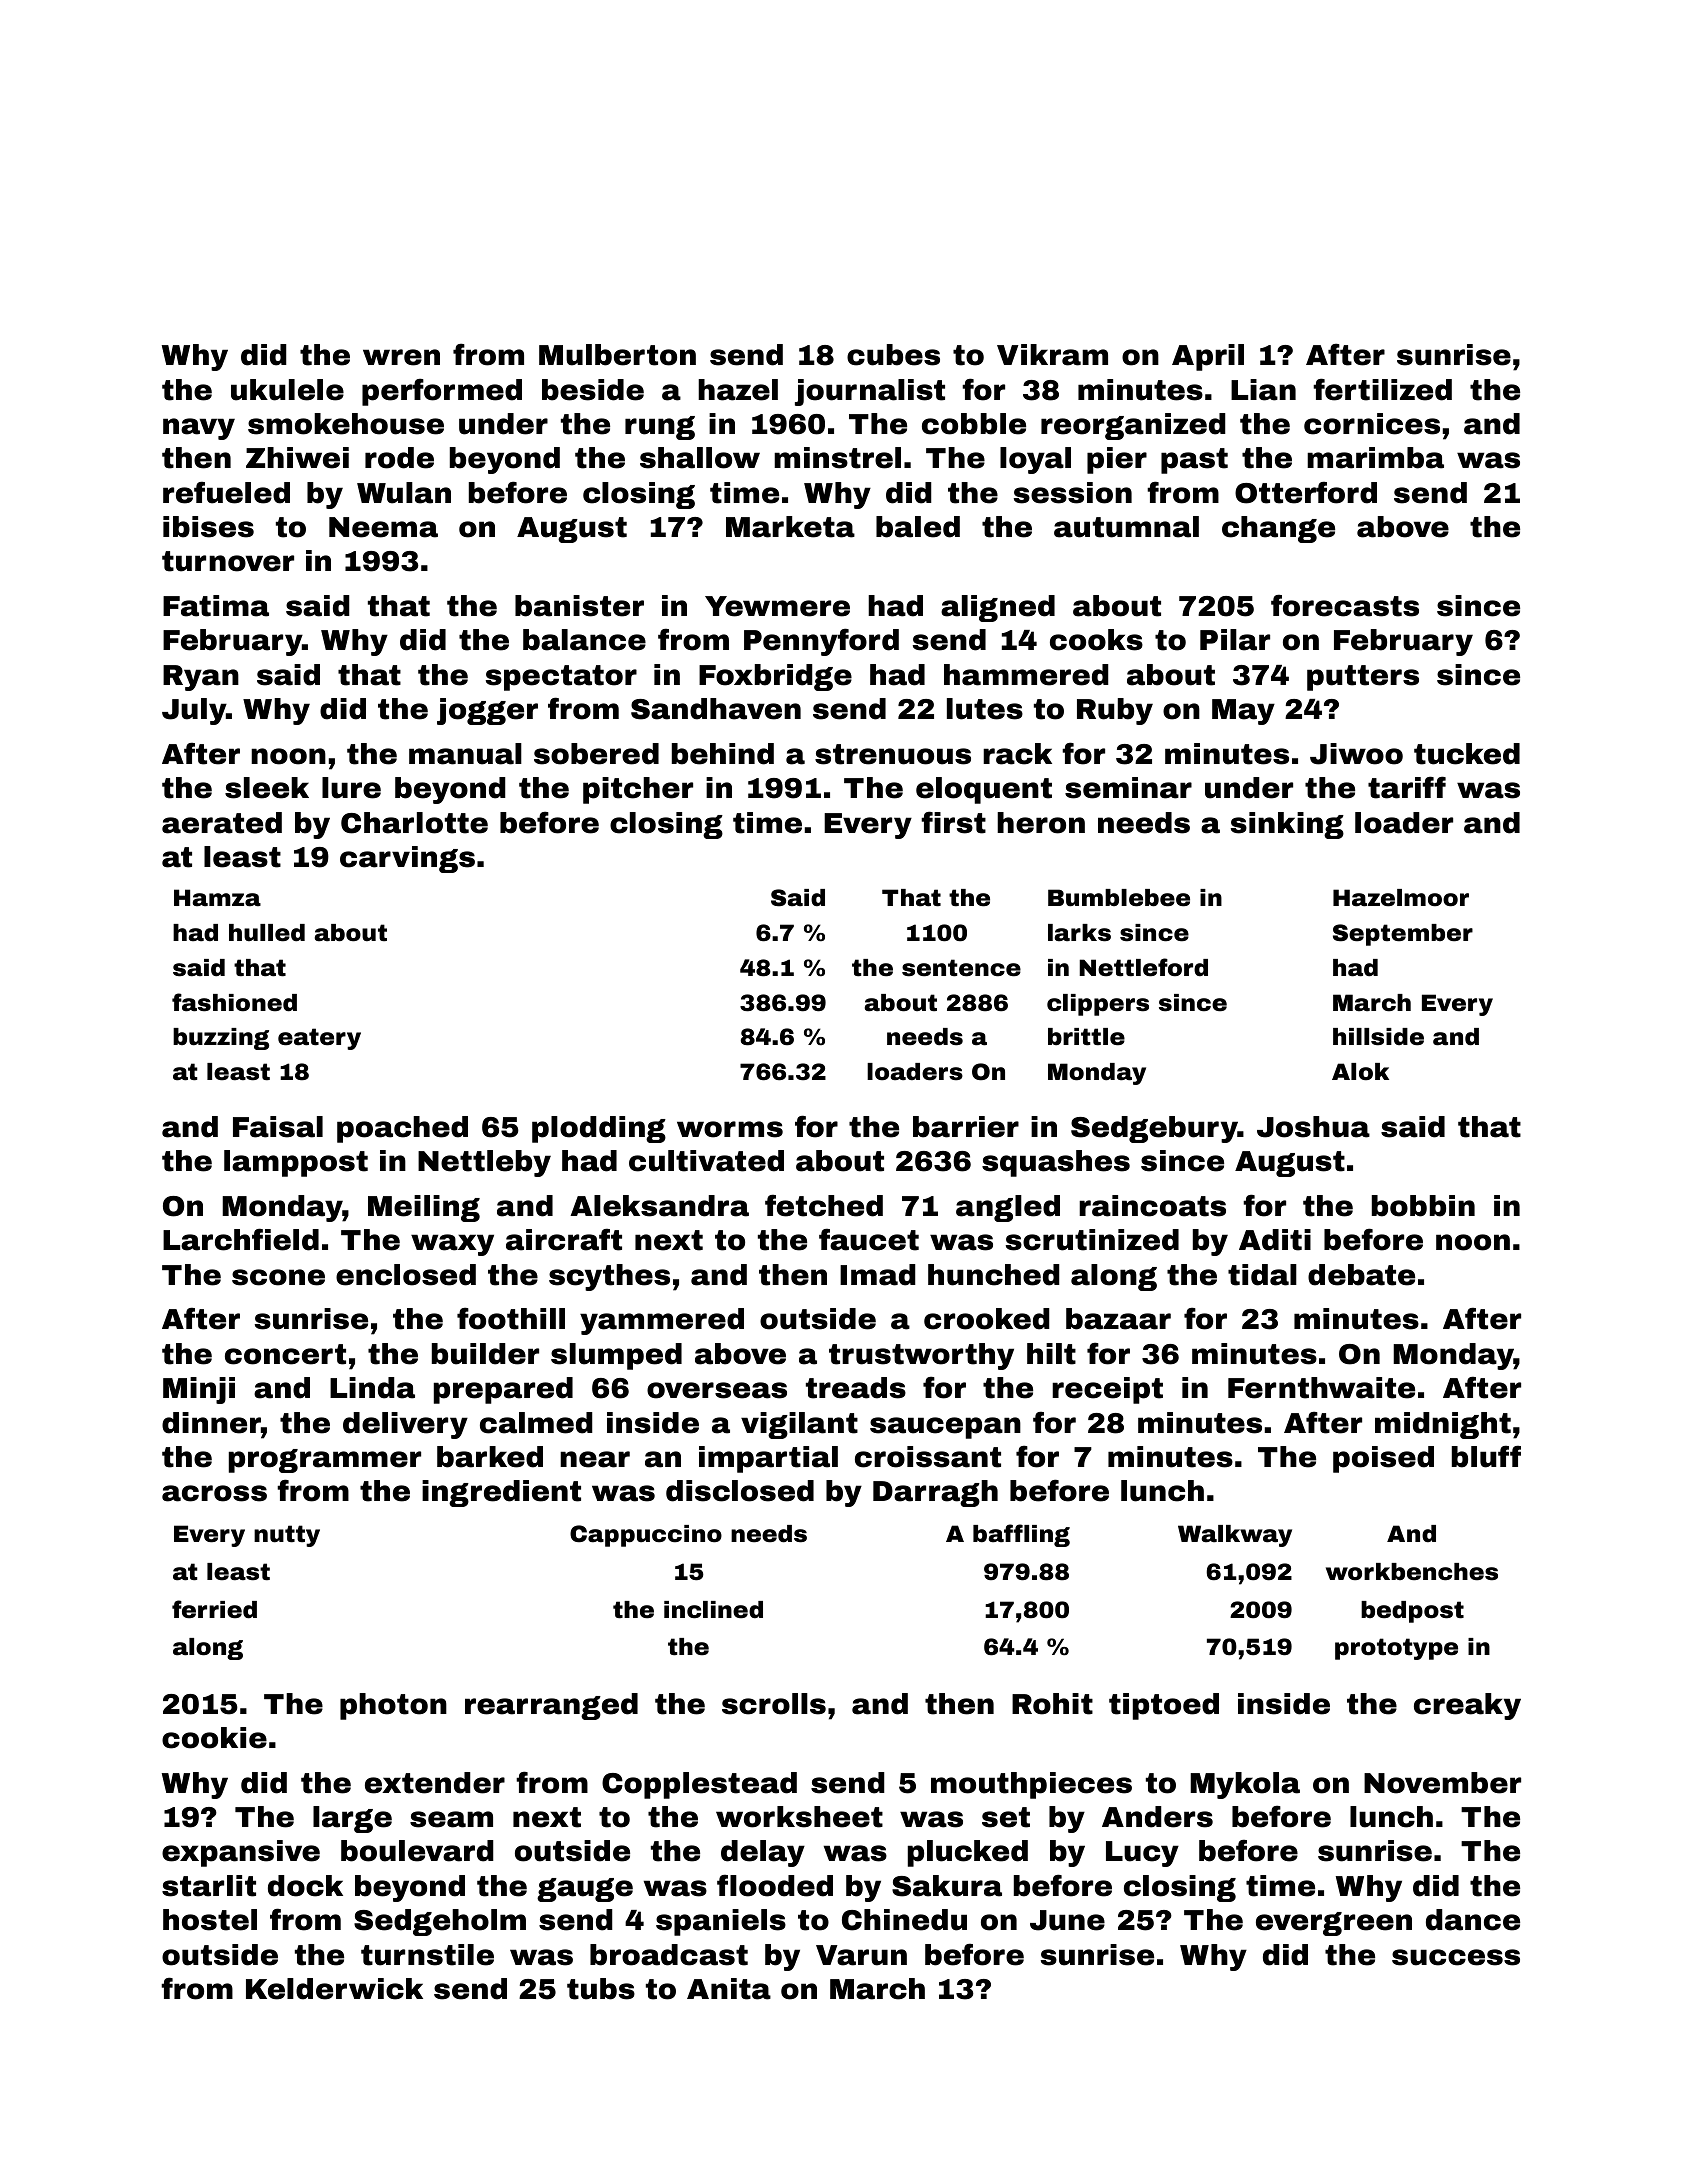  Describe the element at coordinates (961, 968) in the screenshot. I see `sentence` at that location.
